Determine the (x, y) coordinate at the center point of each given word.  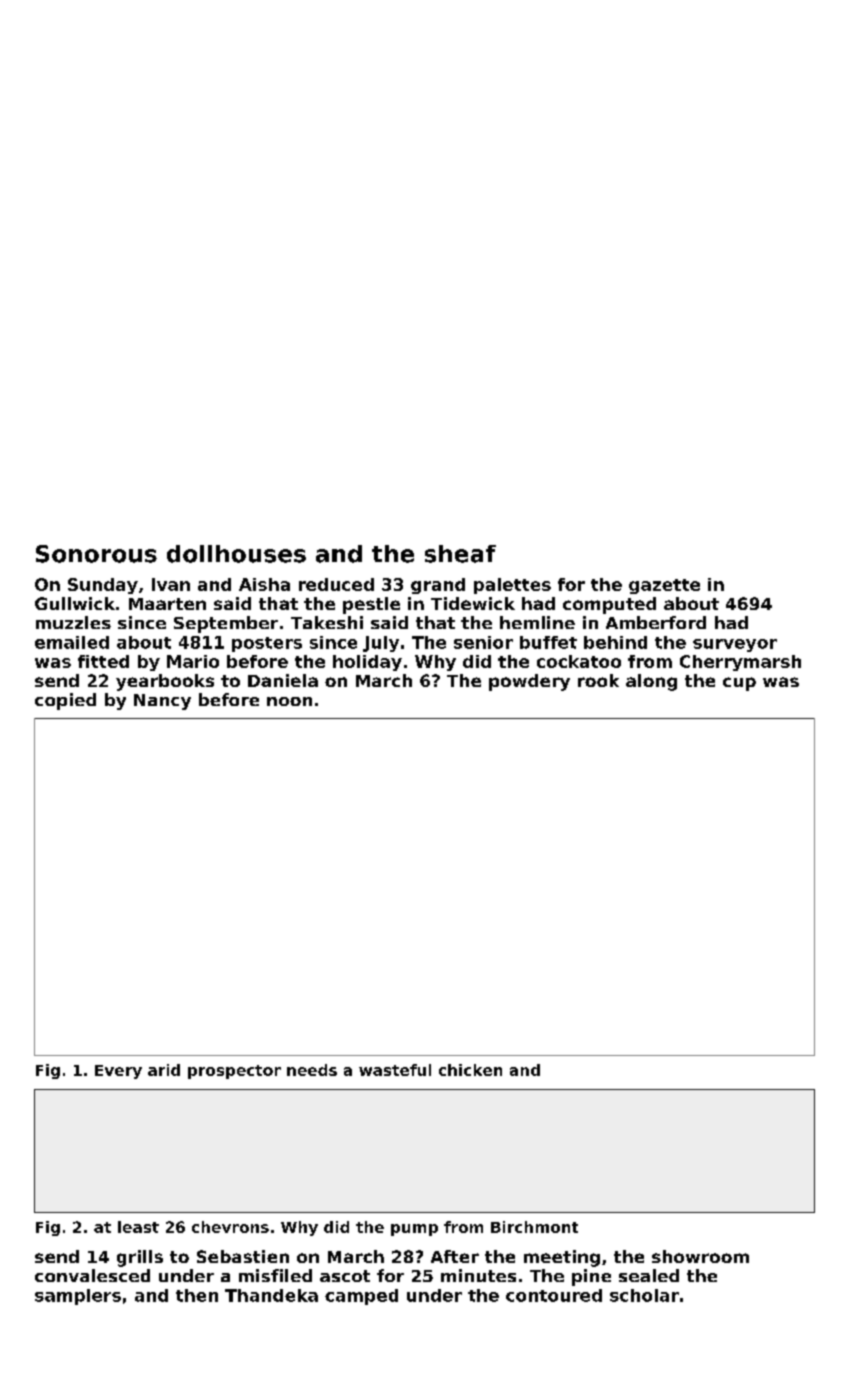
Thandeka (271, 1295)
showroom (700, 1256)
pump (414, 1230)
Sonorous (96, 554)
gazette (664, 586)
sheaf (460, 554)
